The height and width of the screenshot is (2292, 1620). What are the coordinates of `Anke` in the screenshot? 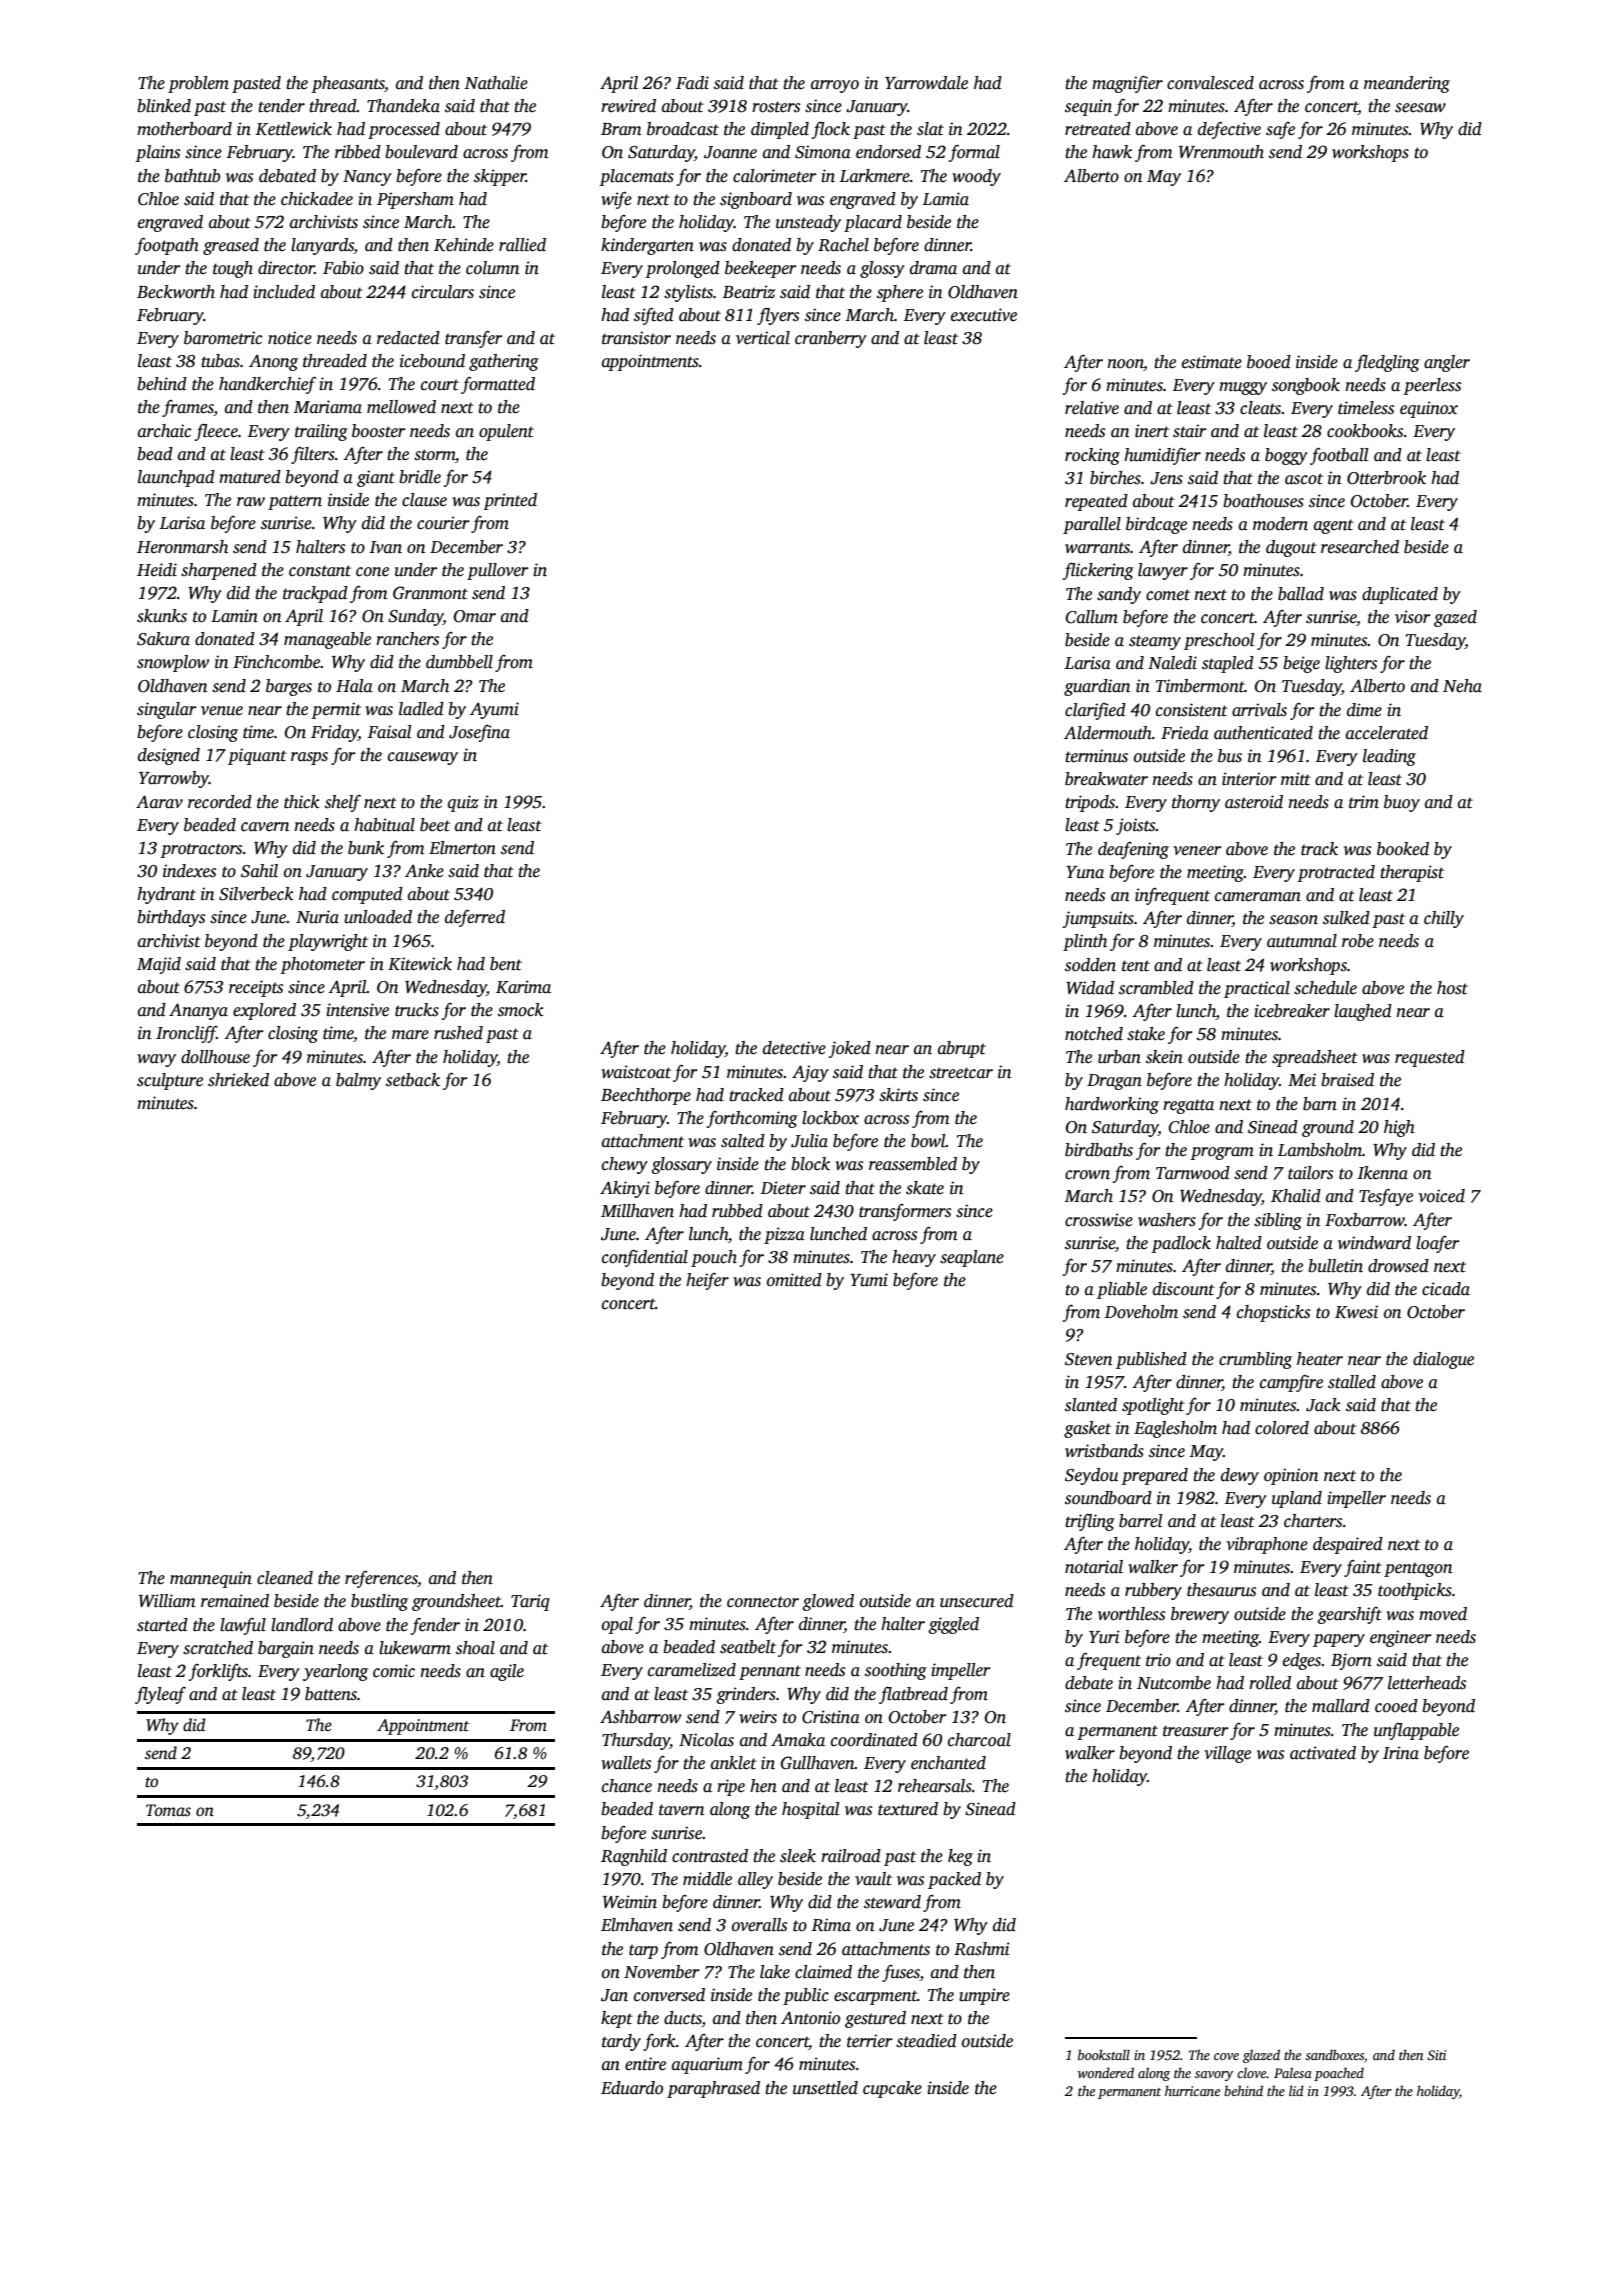 It's located at (424, 871).
